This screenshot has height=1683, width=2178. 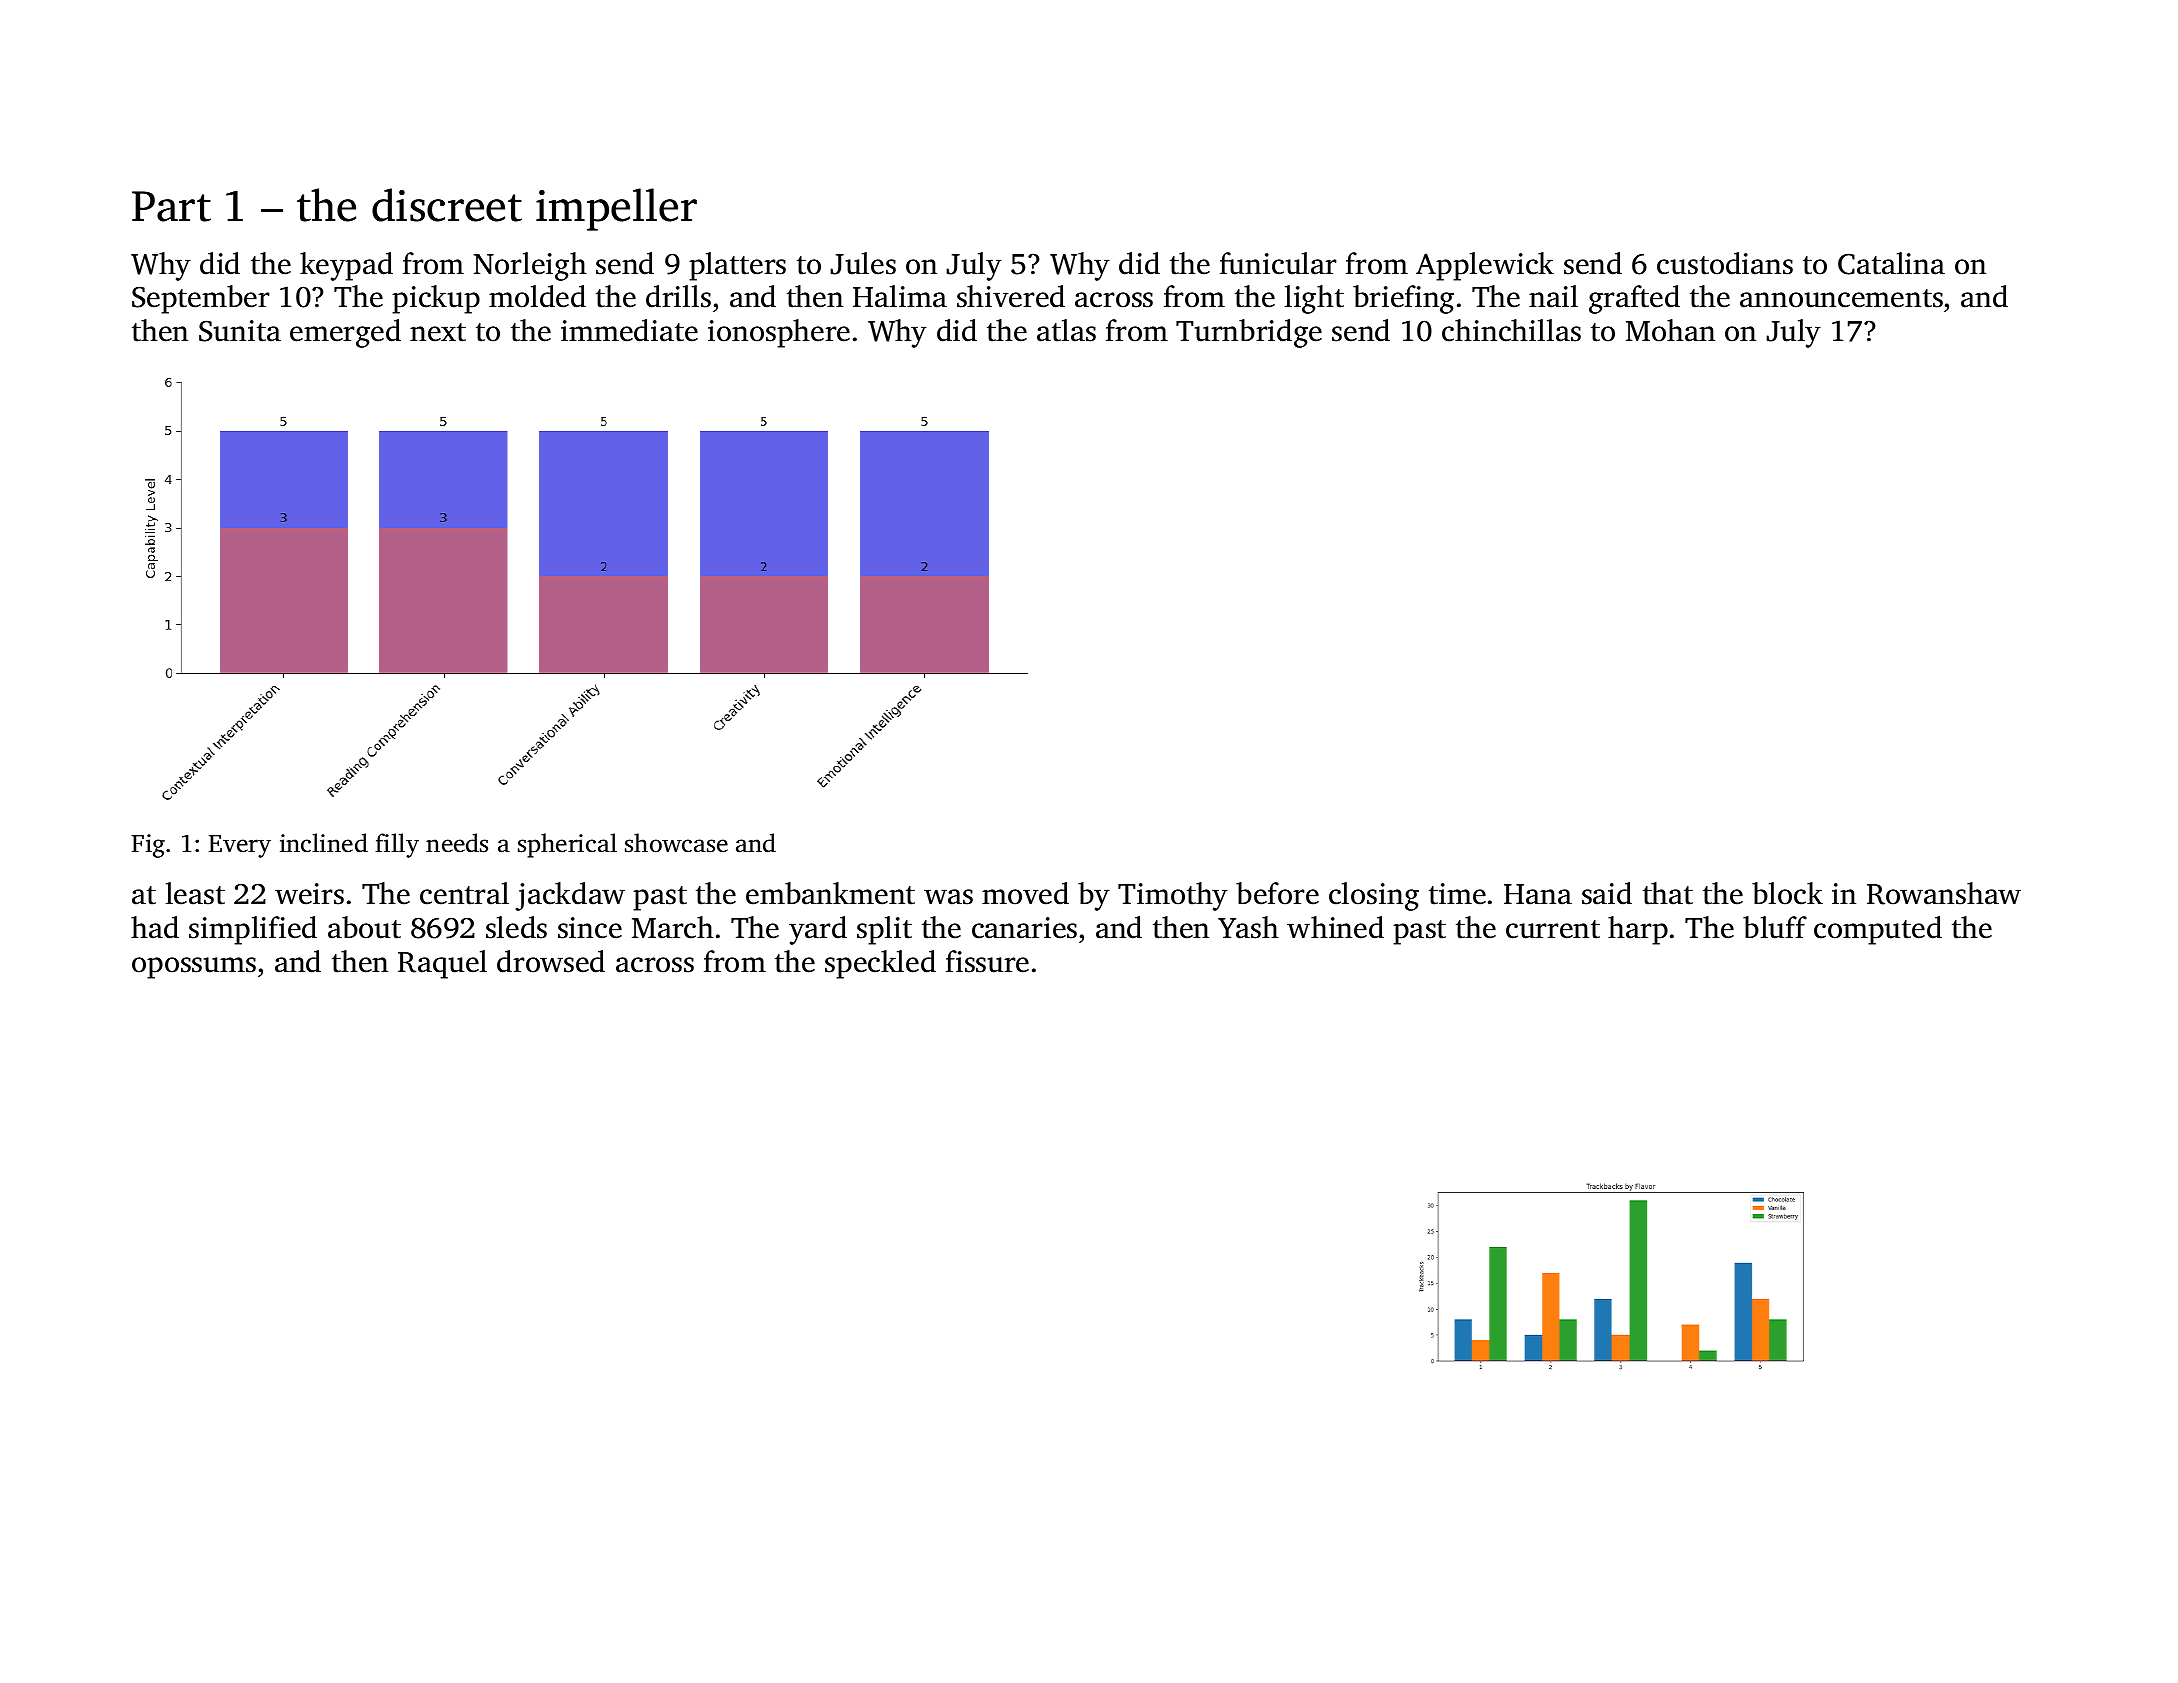 What do you see at coordinates (1485, 266) in the screenshot?
I see `Applewick` at bounding box center [1485, 266].
